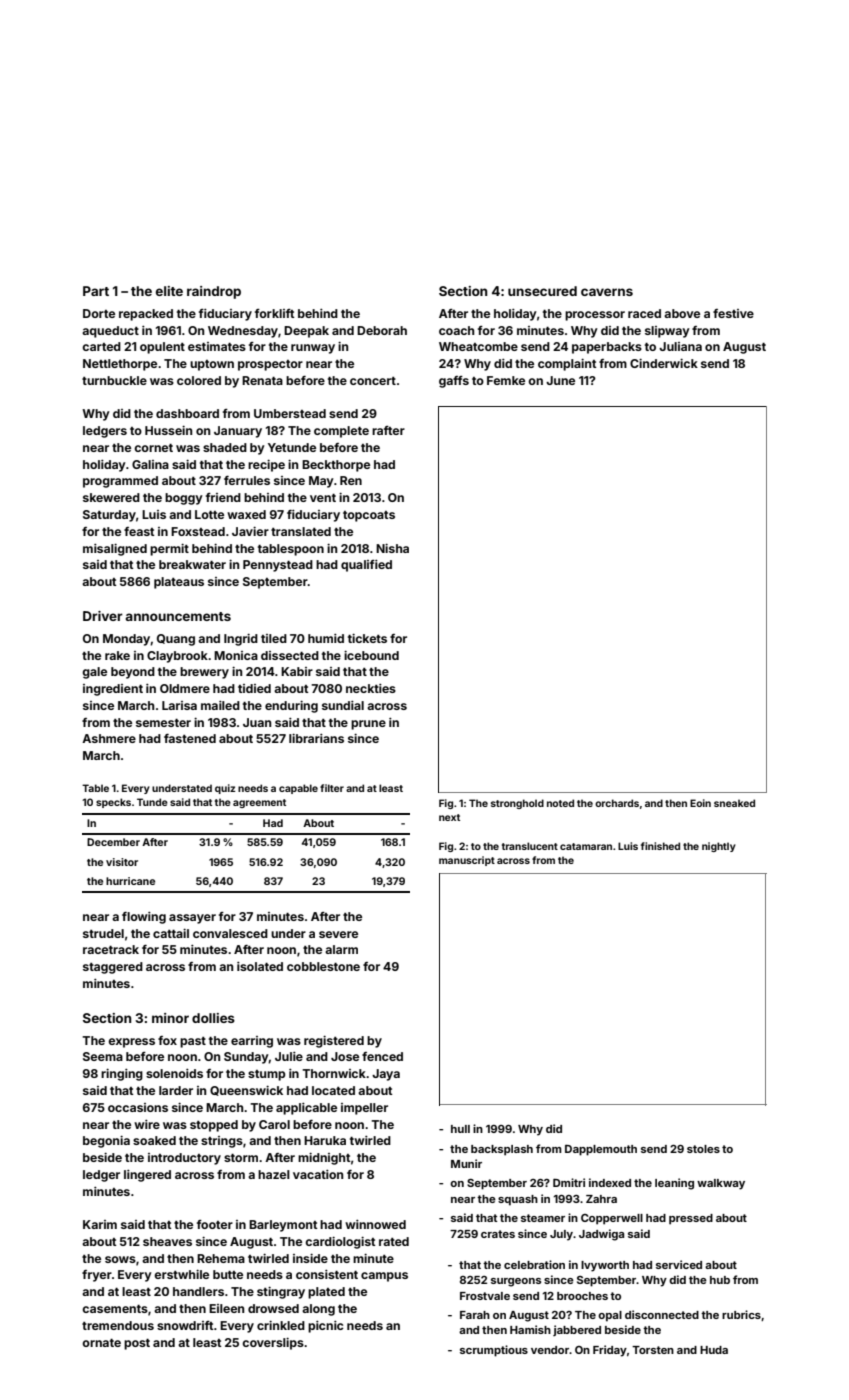  What do you see at coordinates (106, 1142) in the page?
I see `begonia` at bounding box center [106, 1142].
